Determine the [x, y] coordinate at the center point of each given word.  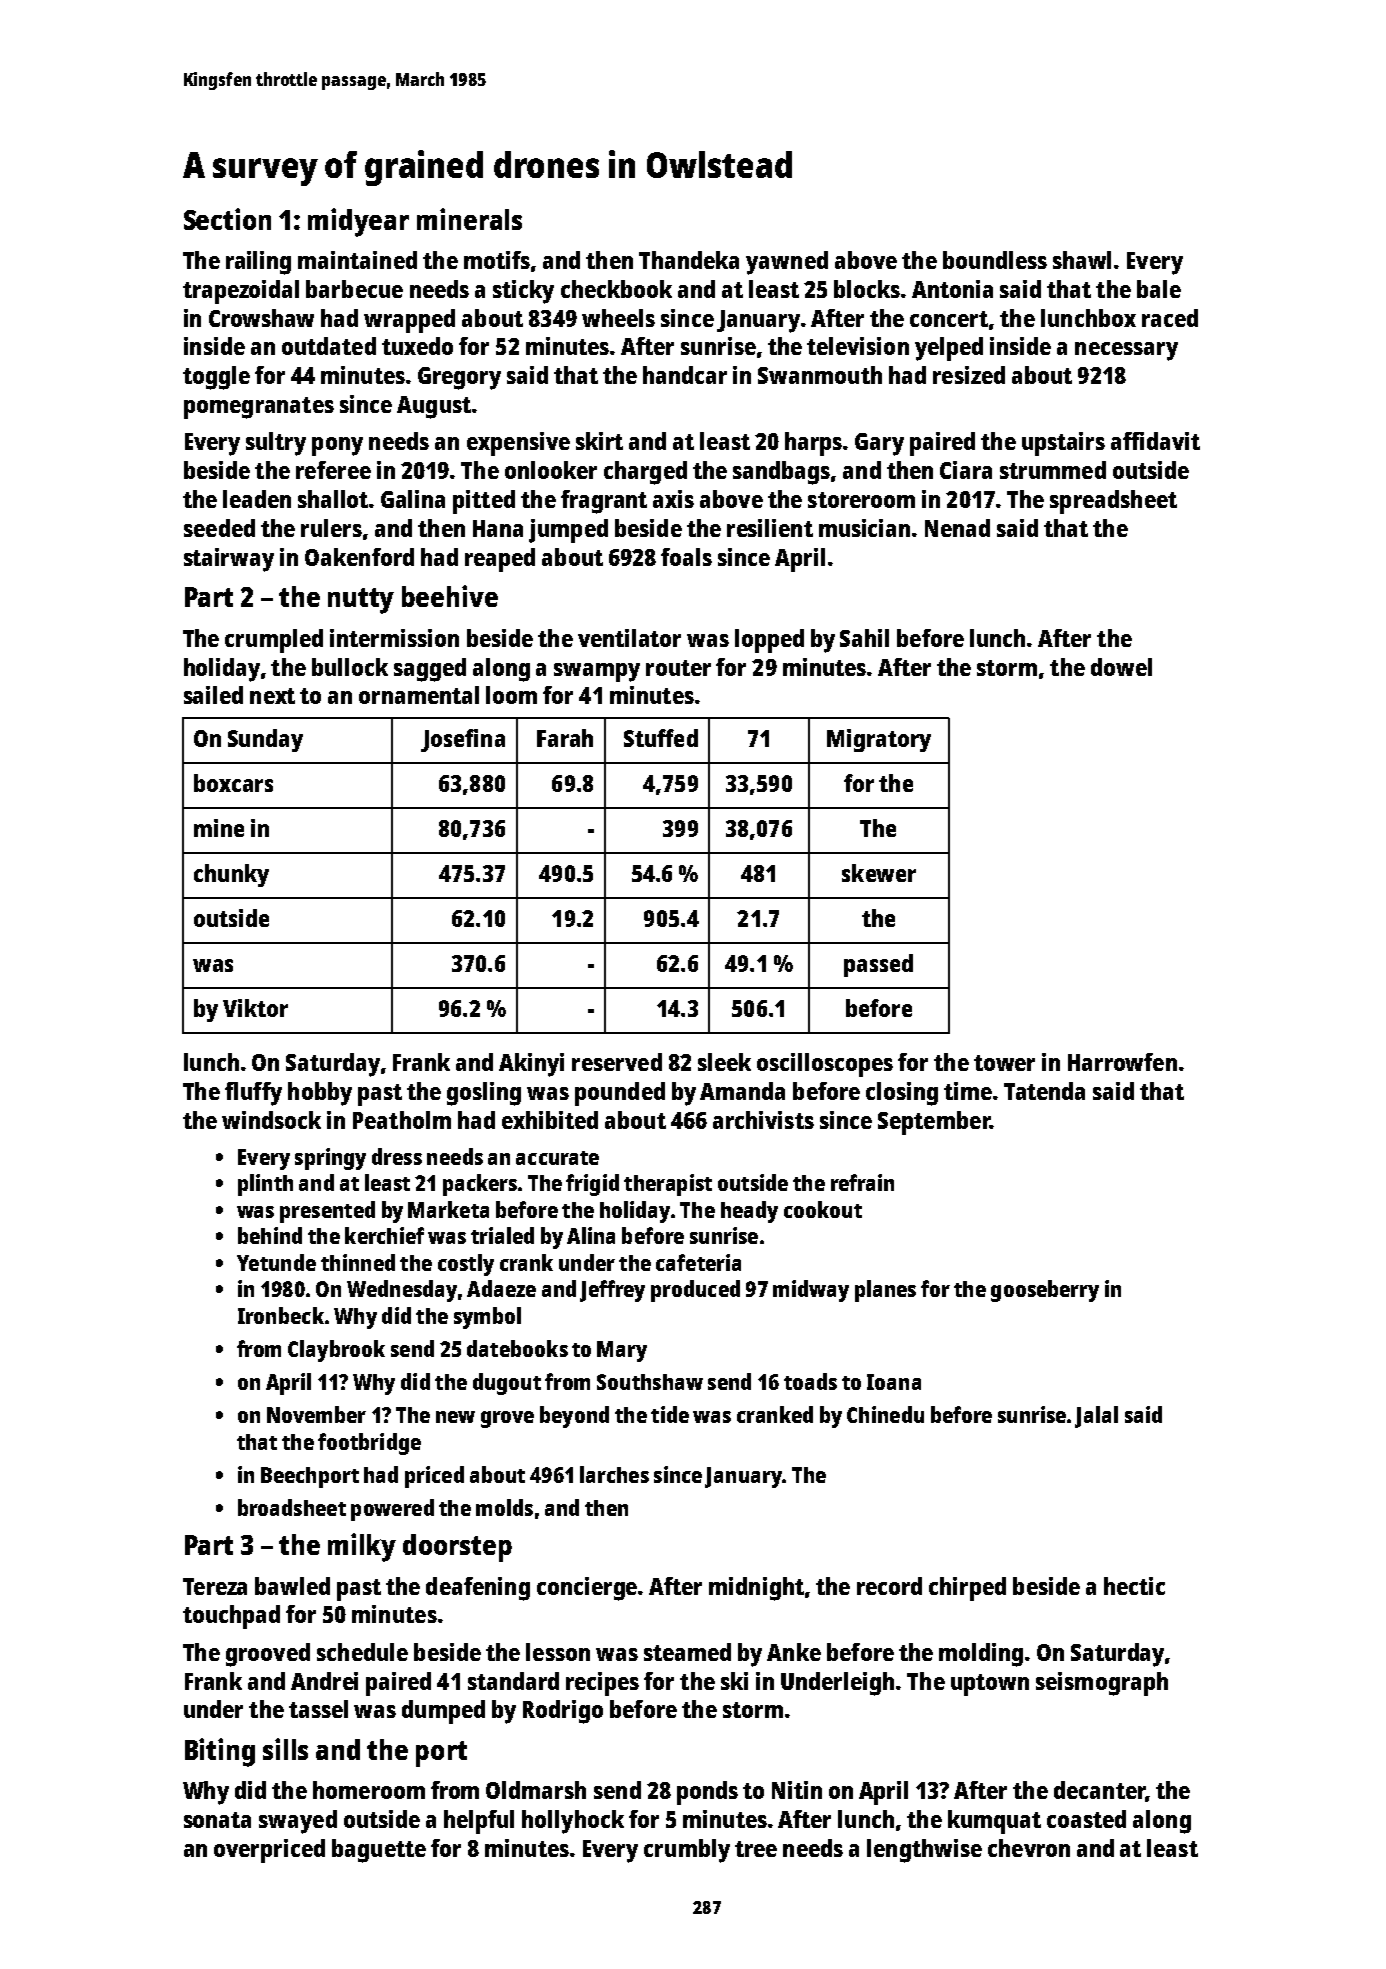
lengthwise [924, 1851]
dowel [1121, 667]
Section [227, 219]
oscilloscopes [825, 1065]
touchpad [231, 1617]
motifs [497, 260]
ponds [707, 1793]
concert [949, 319]
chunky [231, 875]
